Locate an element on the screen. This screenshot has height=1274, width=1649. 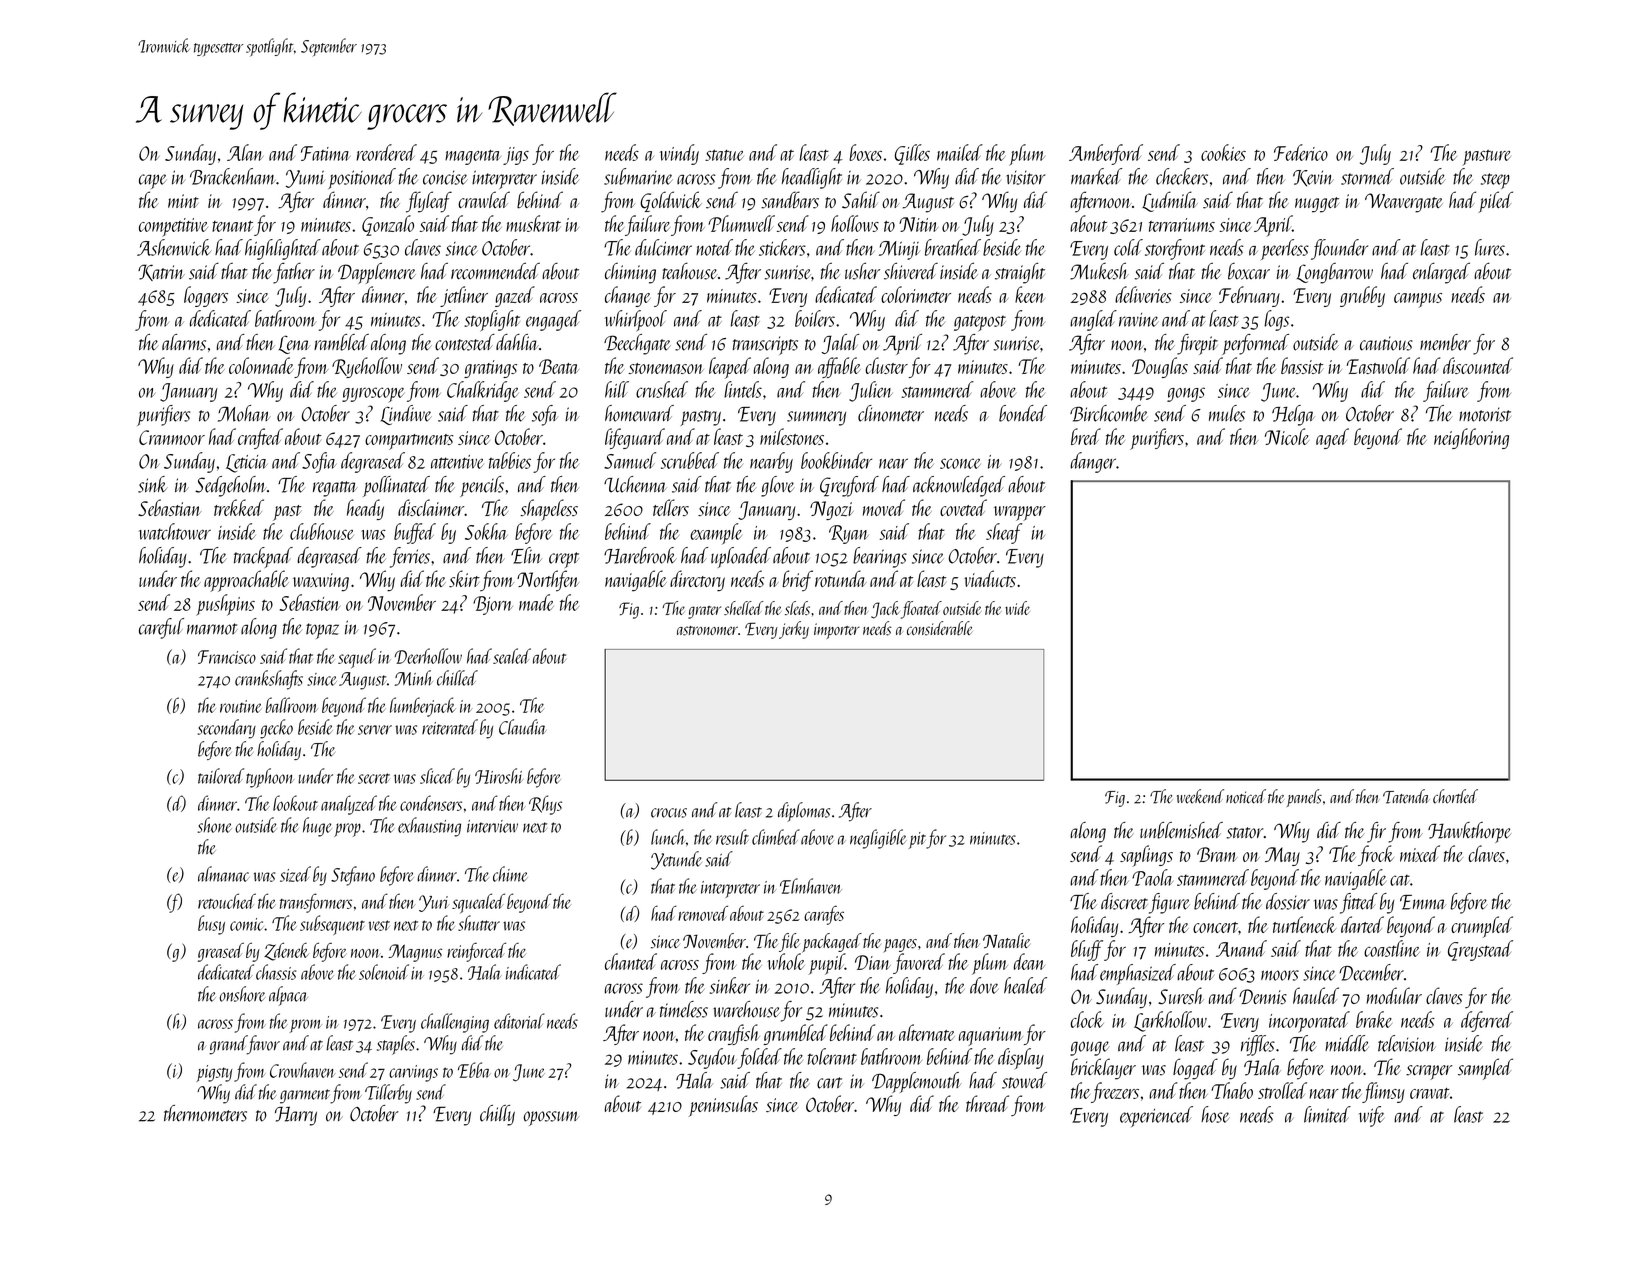
opossum is located at coordinates (551, 1118).
